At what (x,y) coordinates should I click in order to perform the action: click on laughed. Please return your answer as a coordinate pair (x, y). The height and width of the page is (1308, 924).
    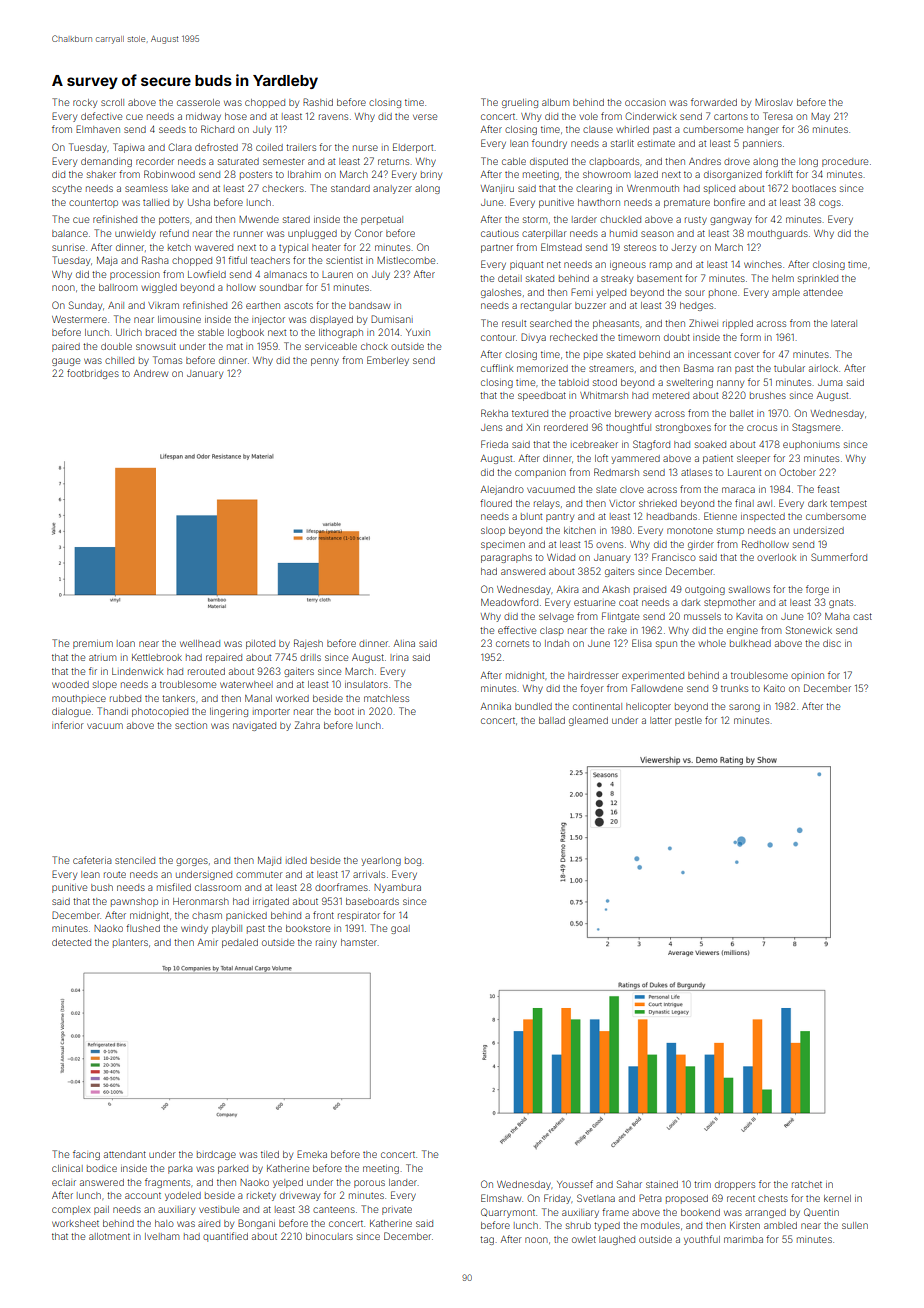
    Looking at the image, I should click on (617, 1240).
